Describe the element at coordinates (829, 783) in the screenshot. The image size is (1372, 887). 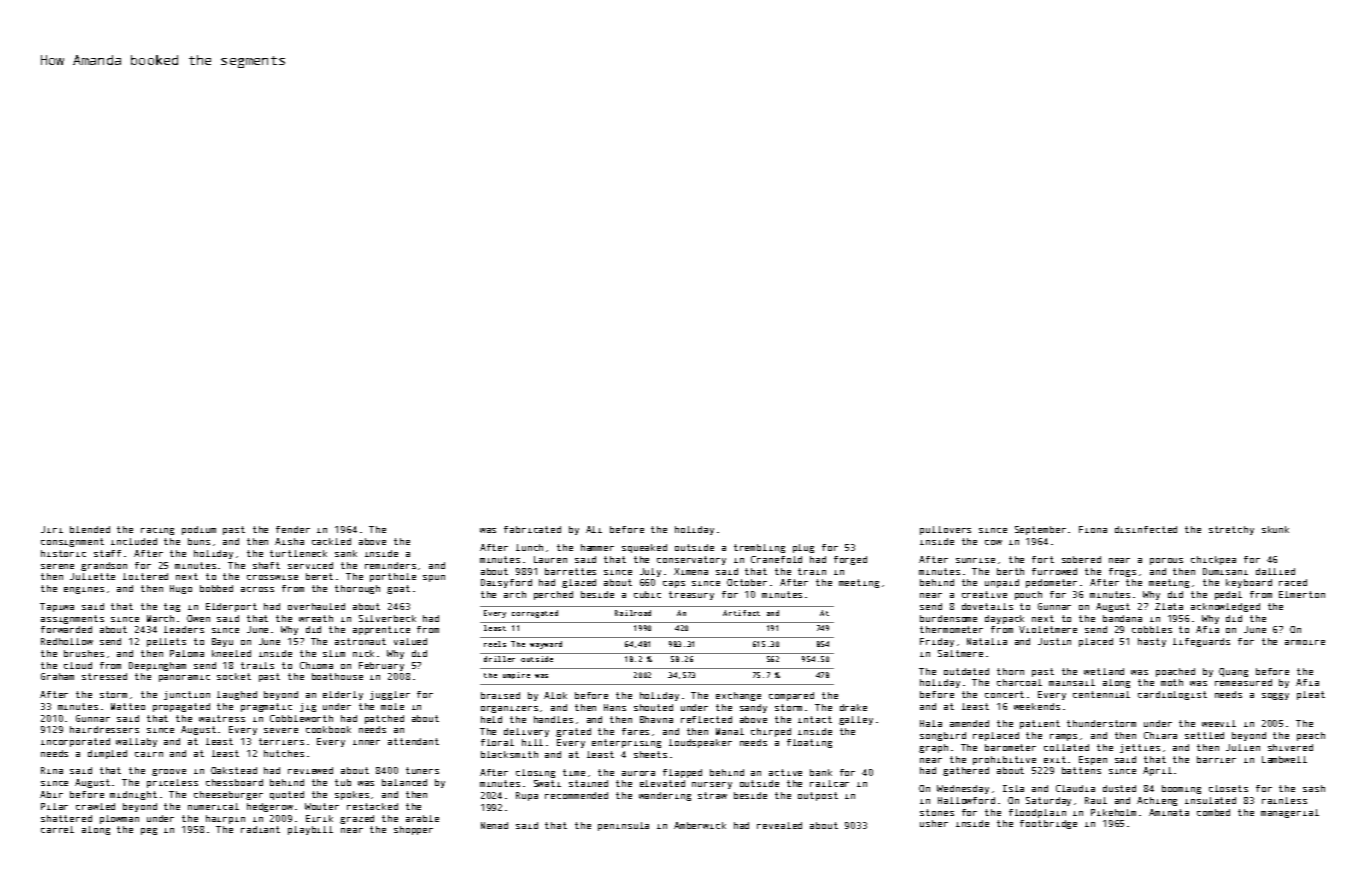
I see `railcar` at that location.
